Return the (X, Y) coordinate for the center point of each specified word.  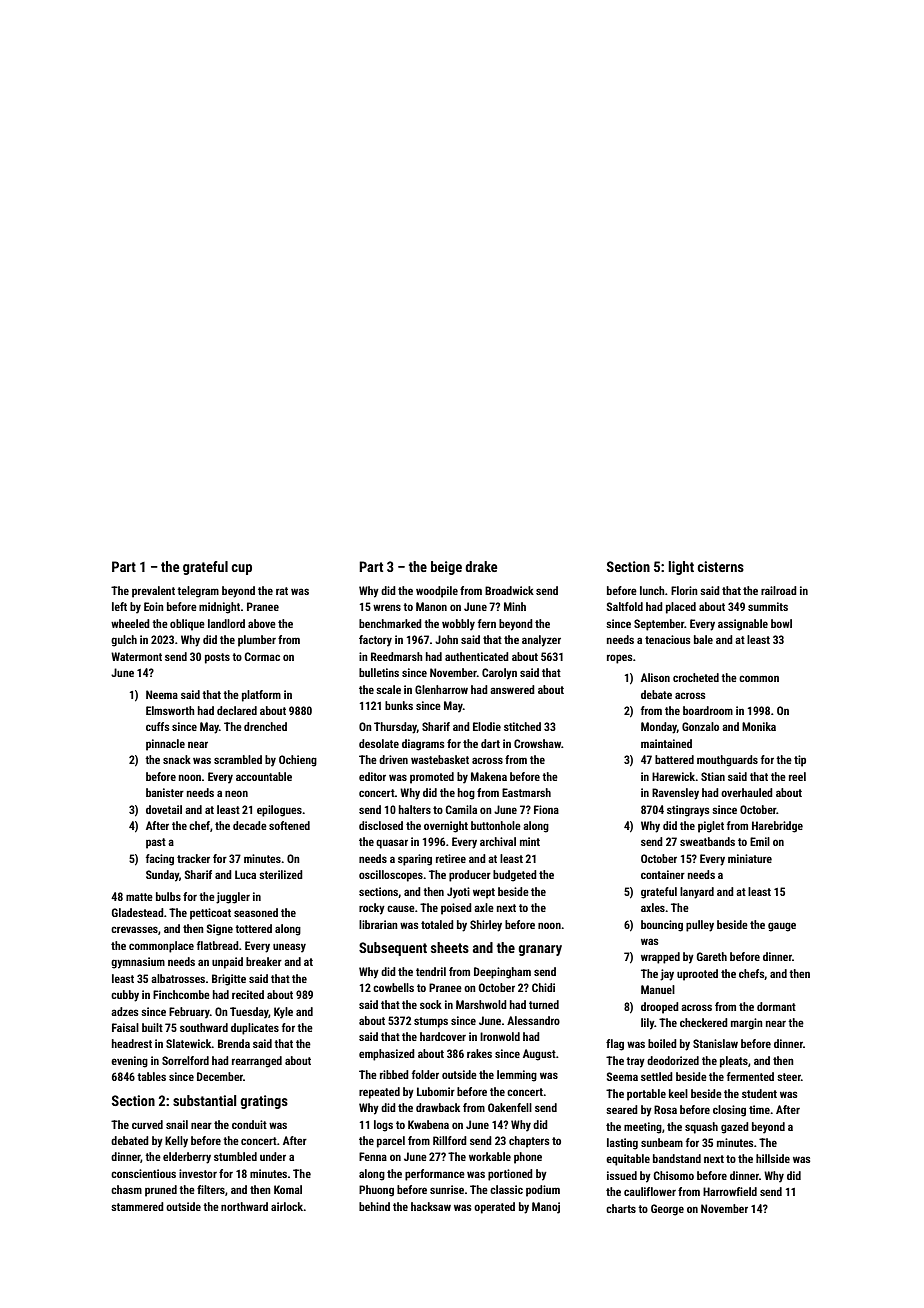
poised (456, 909)
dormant (776, 1006)
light (681, 568)
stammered (137, 1206)
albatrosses (178, 978)
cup (241, 569)
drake (481, 566)
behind (374, 1206)
